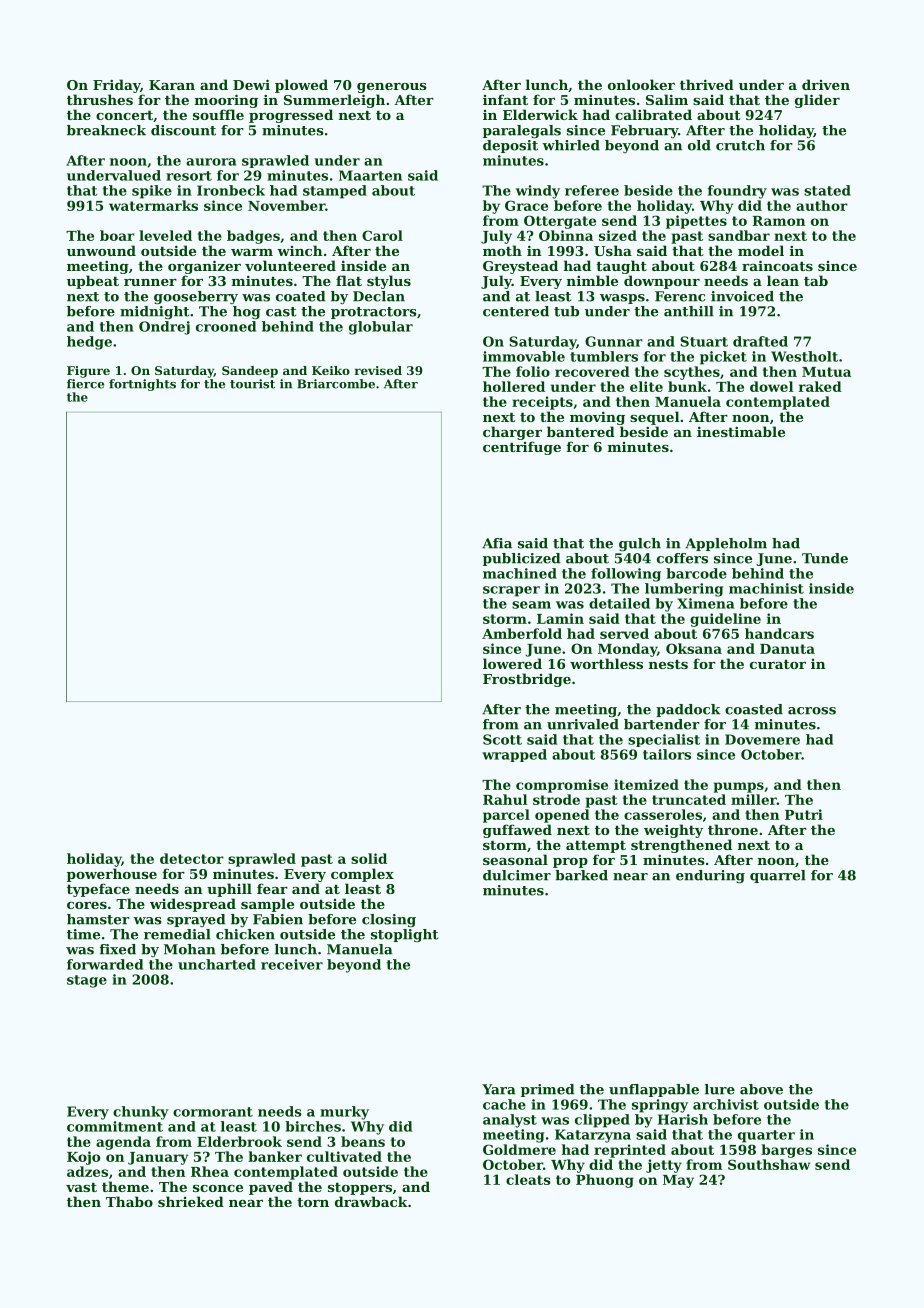 The width and height of the screenshot is (924, 1308). I want to click on Declan, so click(379, 296).
